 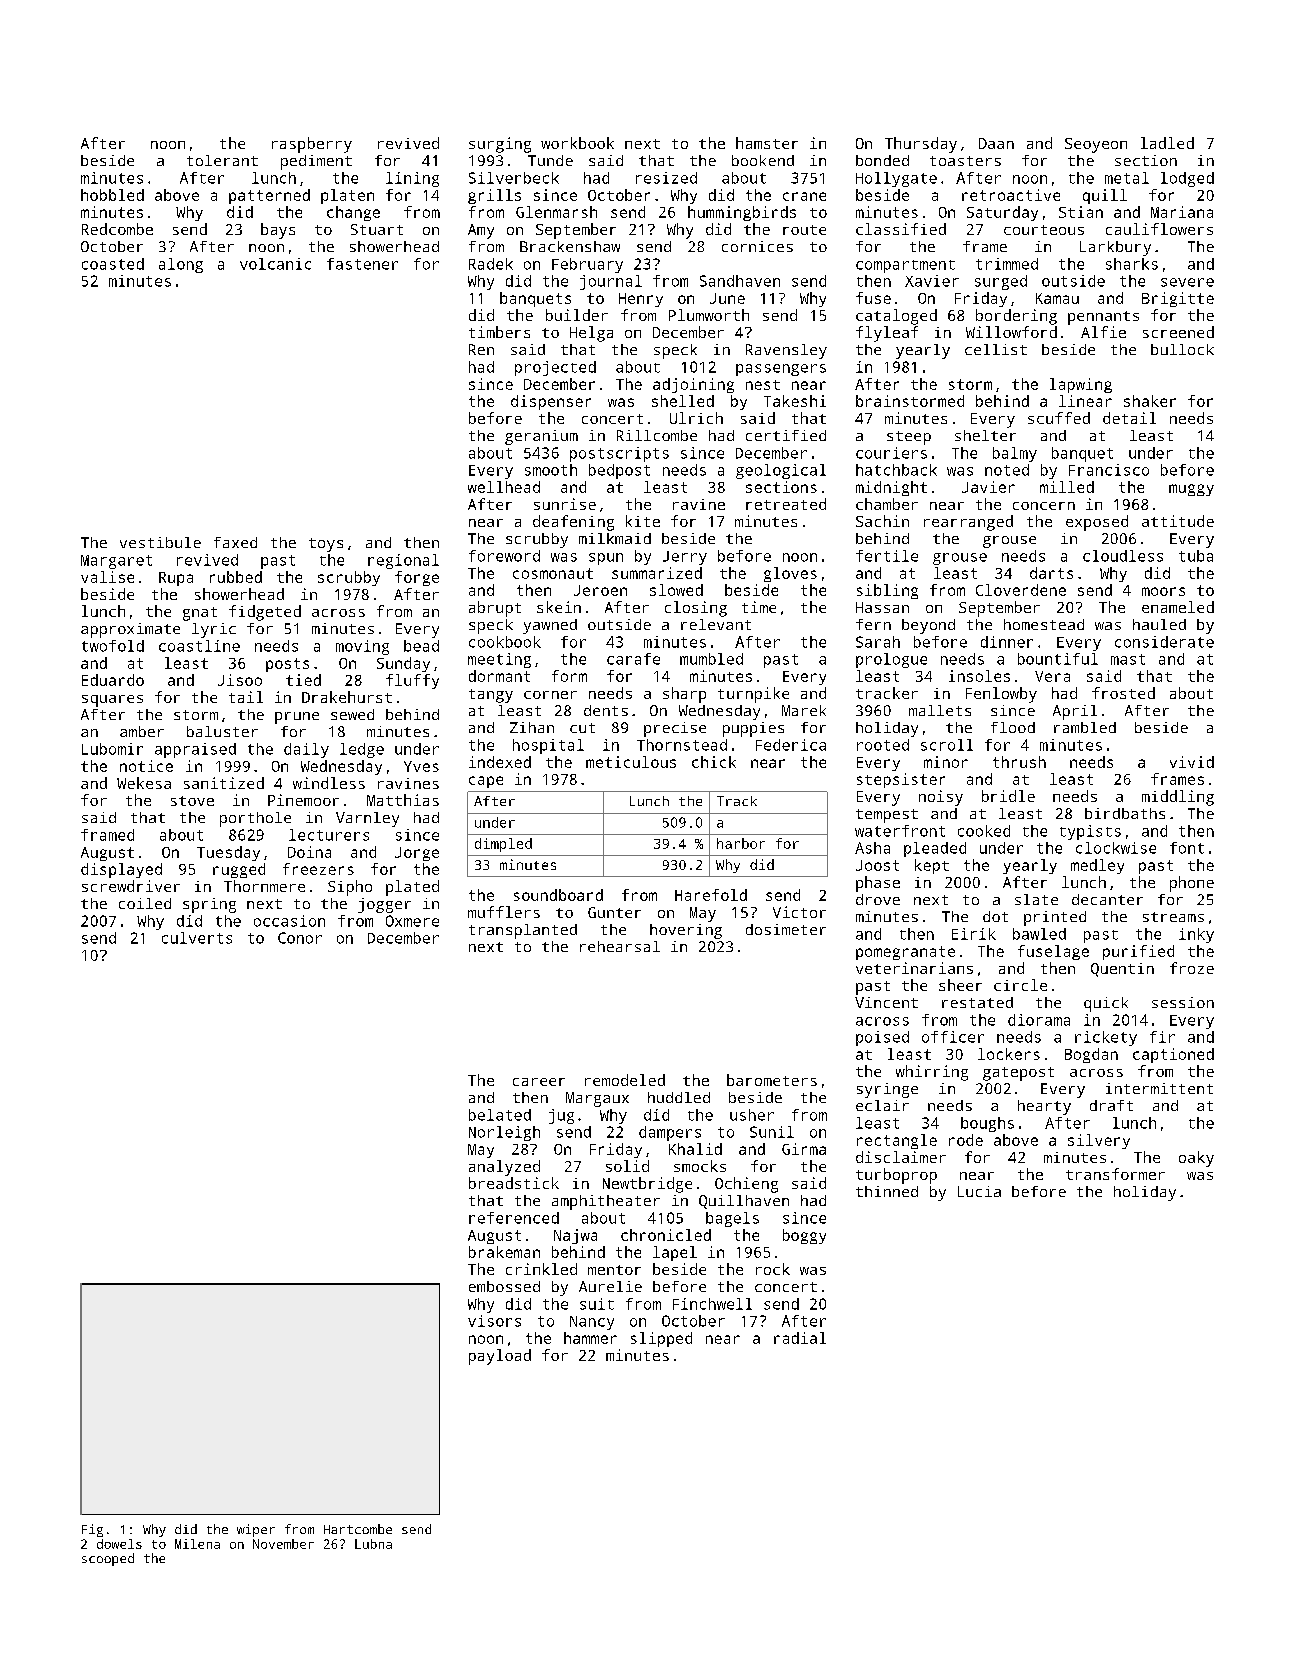 I want to click on lapel, so click(x=675, y=1253).
